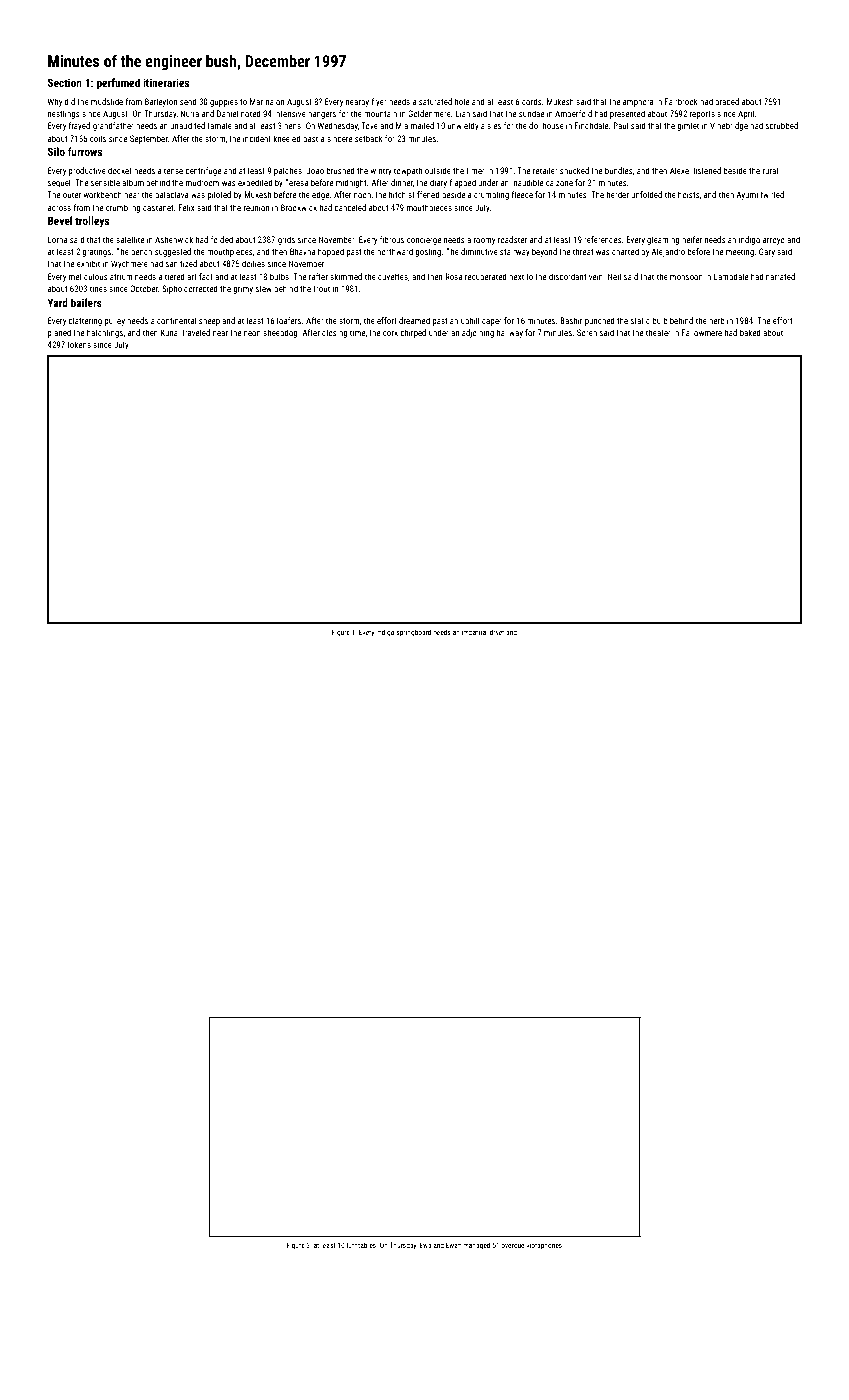 This screenshot has height=1400, width=849. Describe the element at coordinates (413, 633) in the screenshot. I see `springboard` at that location.
